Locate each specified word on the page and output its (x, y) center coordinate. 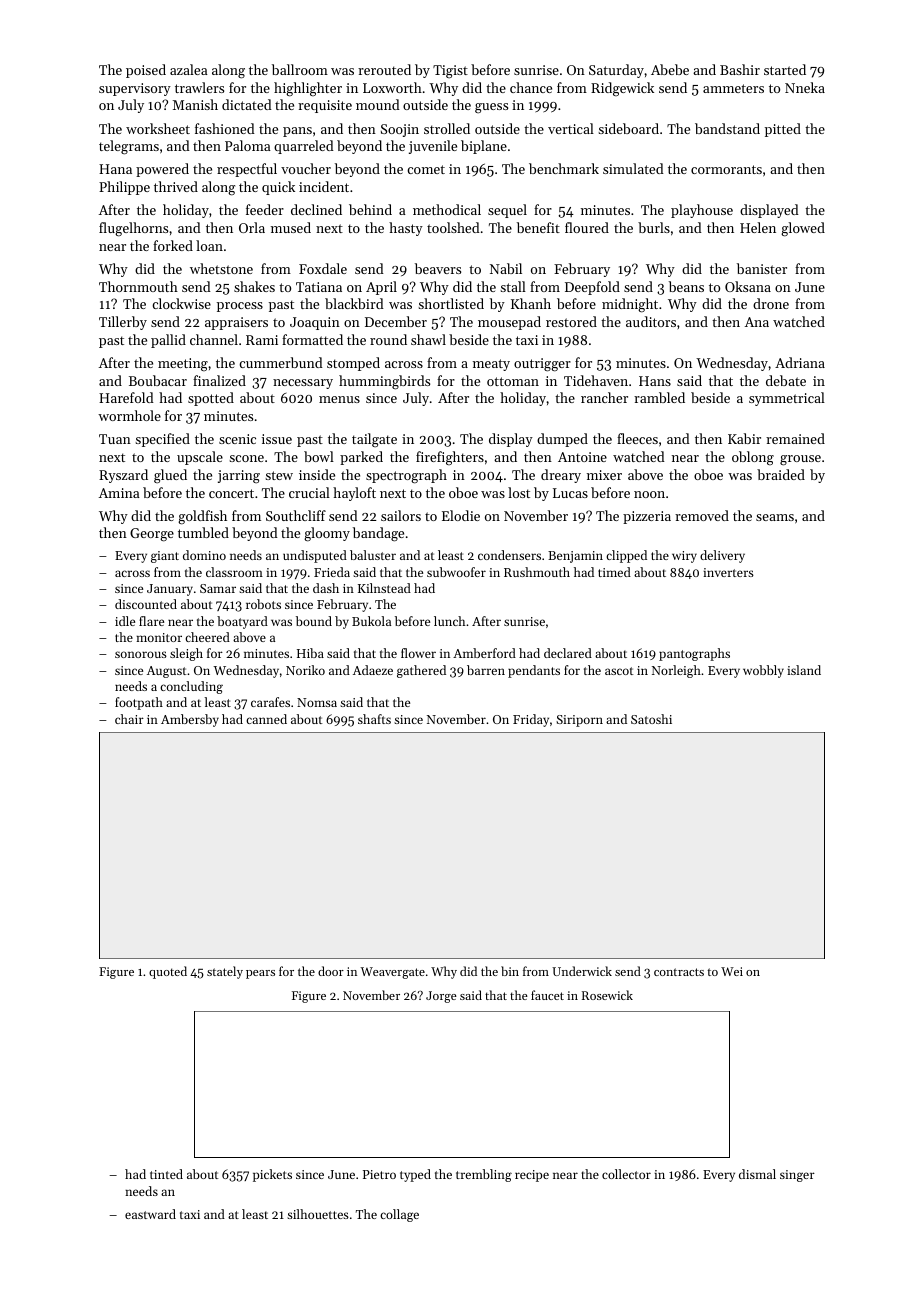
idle (125, 621)
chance (531, 87)
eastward (150, 1214)
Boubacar (158, 380)
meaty (491, 365)
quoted (168, 972)
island (804, 670)
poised (146, 71)
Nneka (805, 87)
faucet (547, 995)
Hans (655, 381)
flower (418, 653)
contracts (679, 972)
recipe (532, 1176)
